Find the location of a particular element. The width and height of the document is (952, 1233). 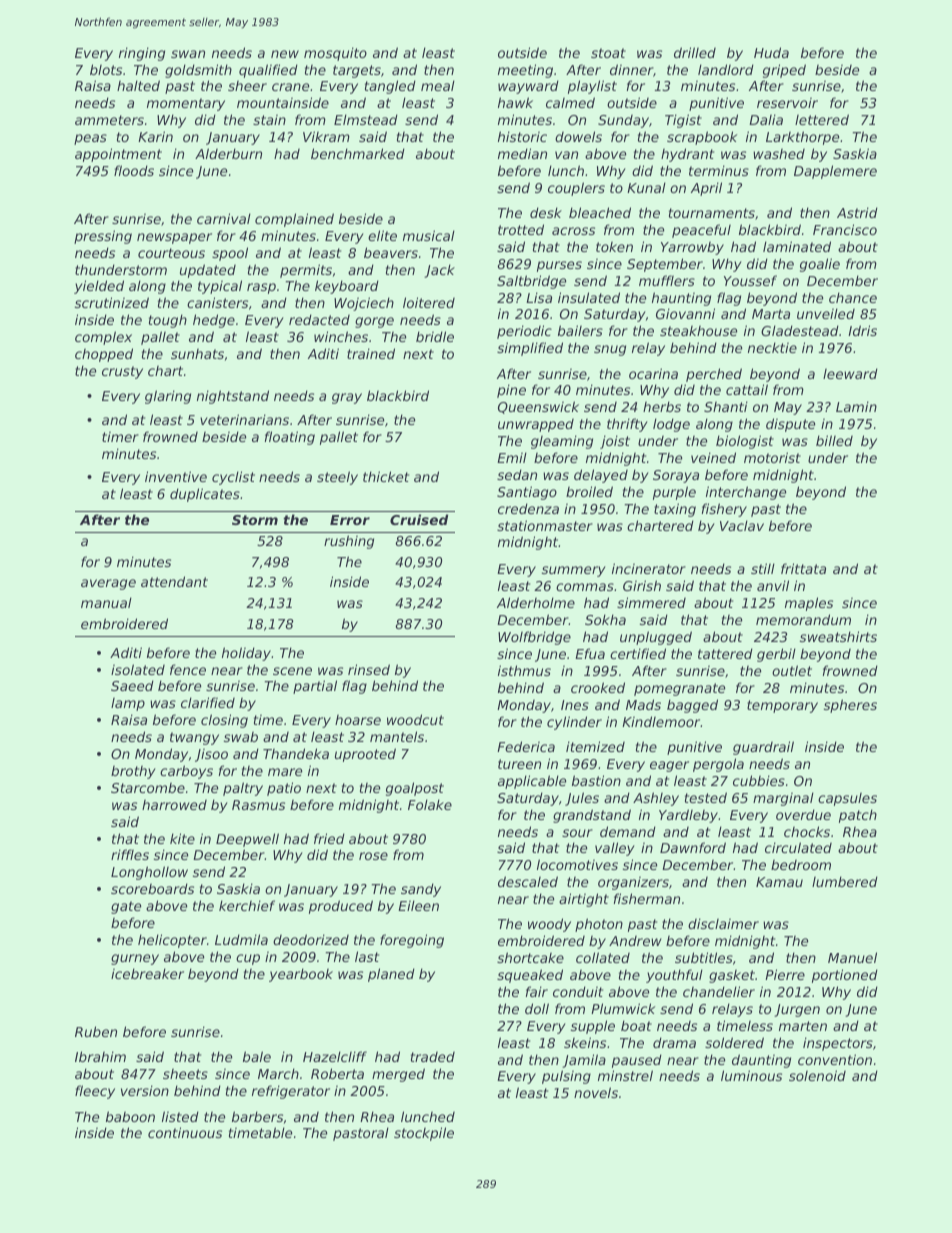

Queenswick is located at coordinates (538, 407).
